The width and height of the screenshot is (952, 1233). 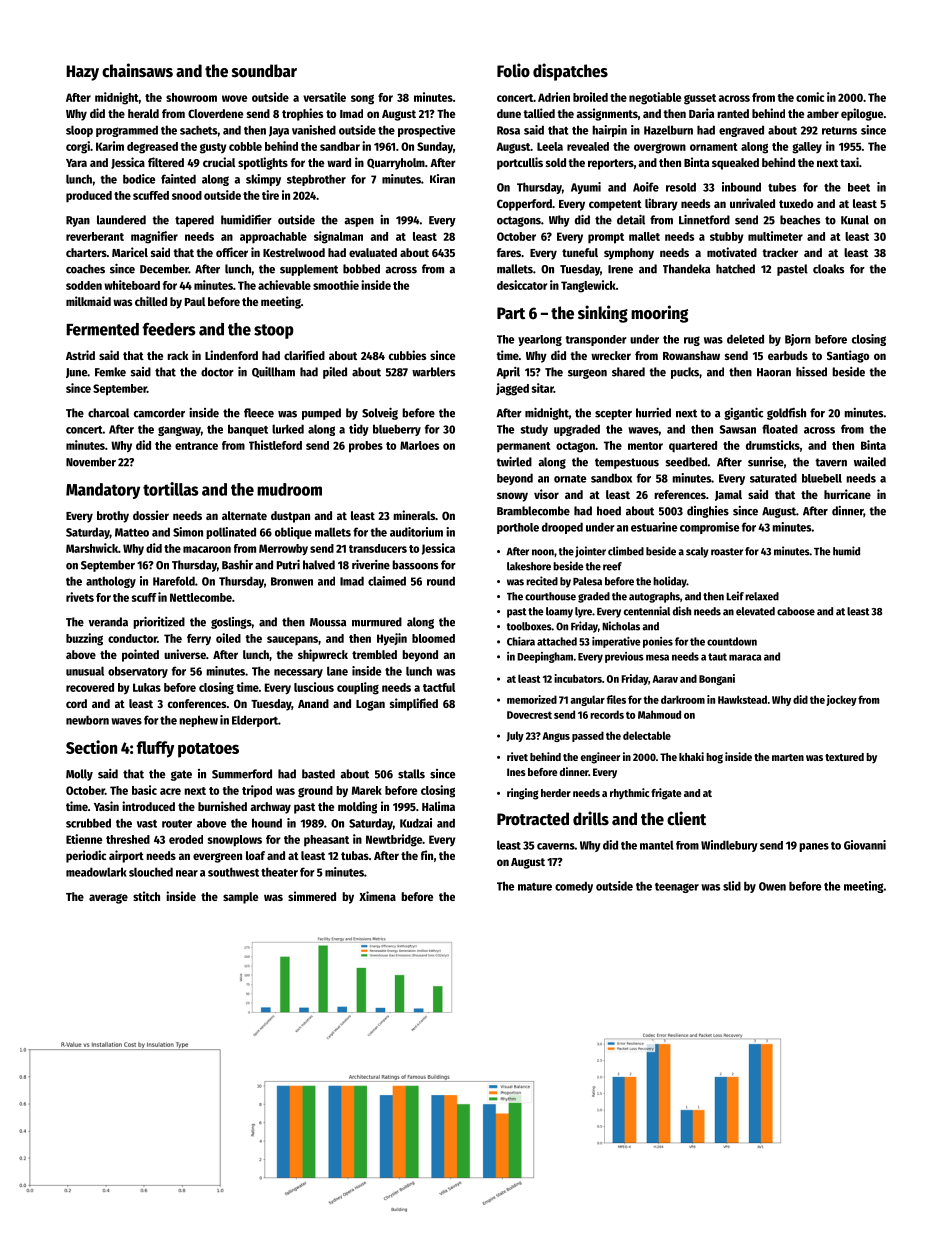 What do you see at coordinates (433, 372) in the screenshot?
I see `warblers` at bounding box center [433, 372].
